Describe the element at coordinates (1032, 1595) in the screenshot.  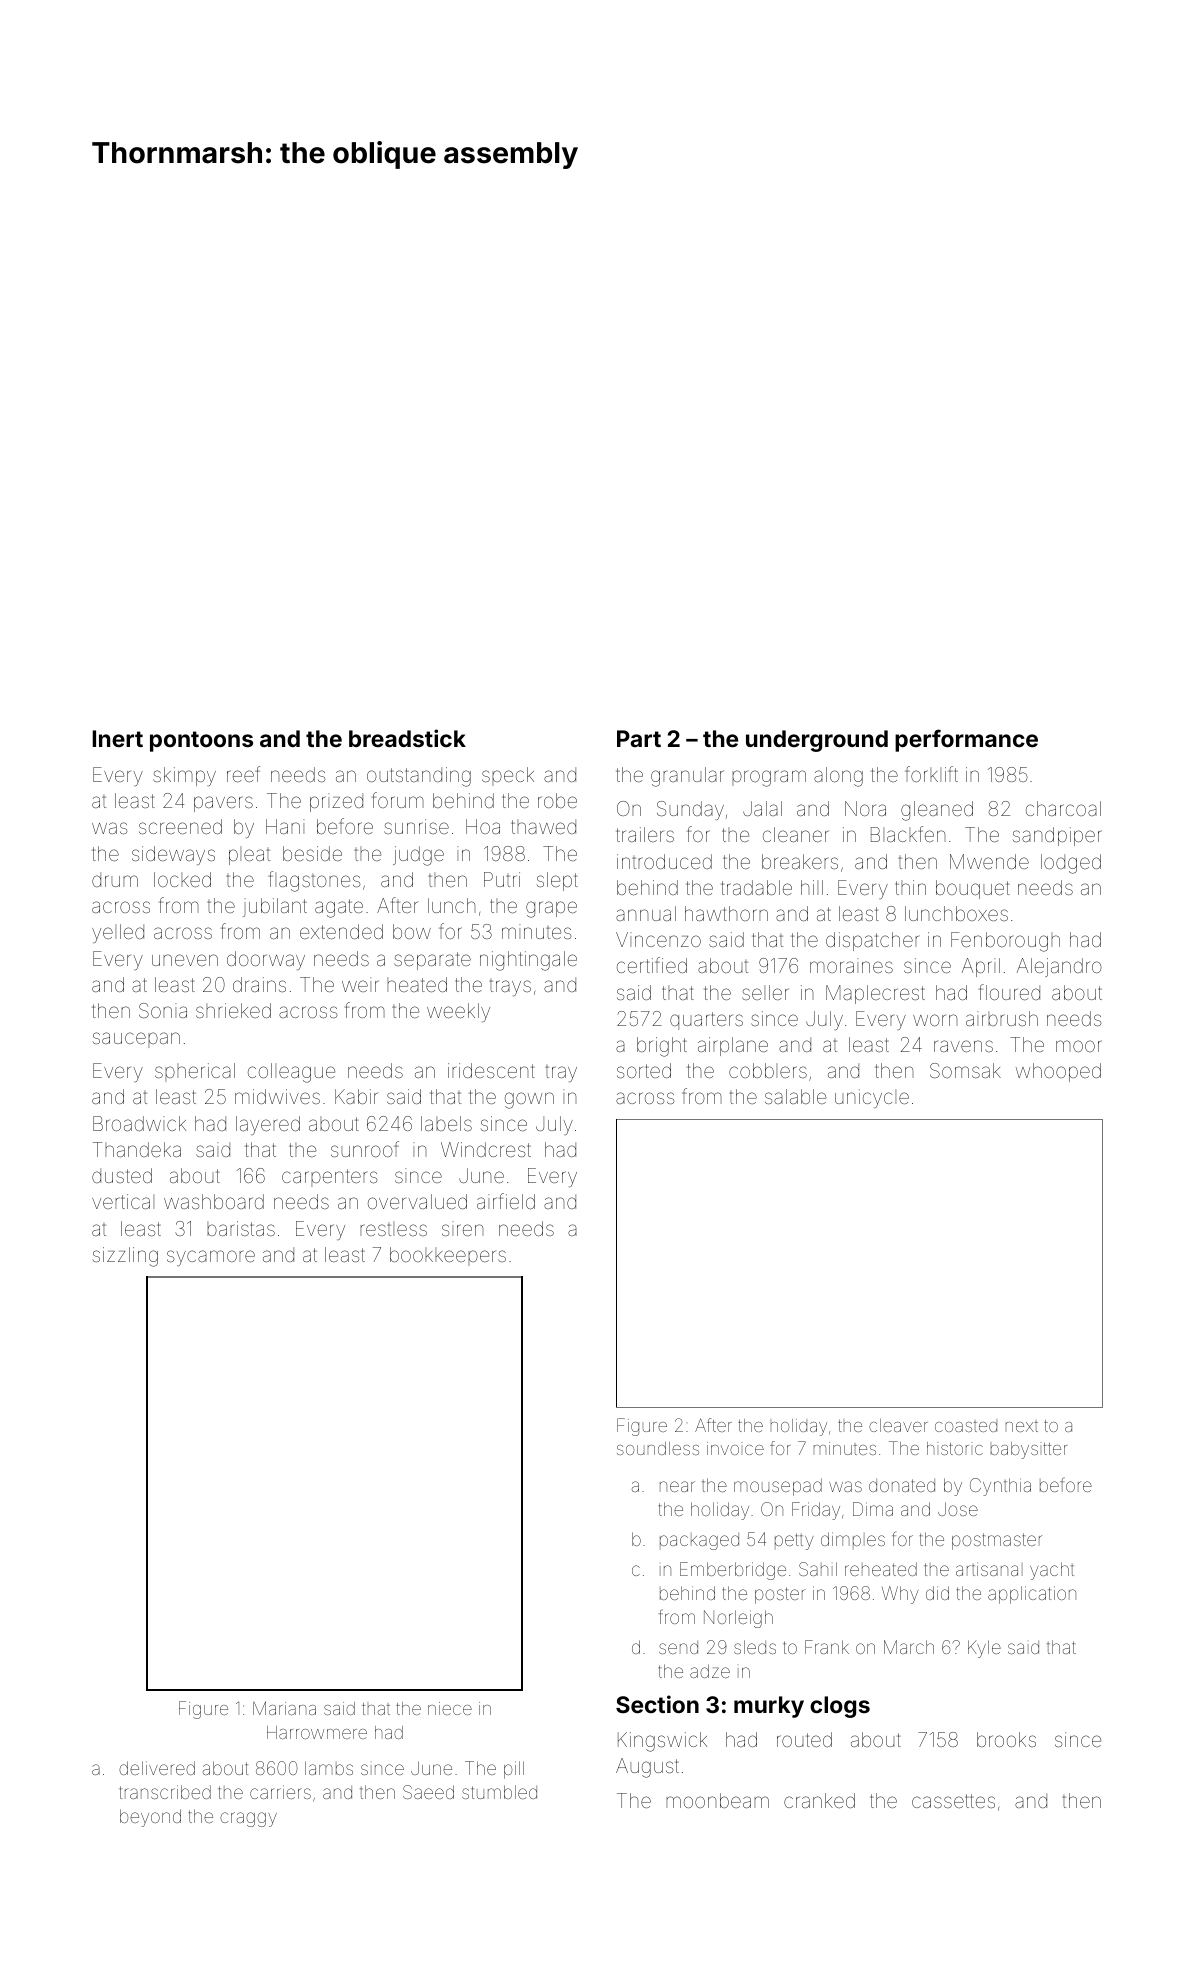
I see `application` at that location.
